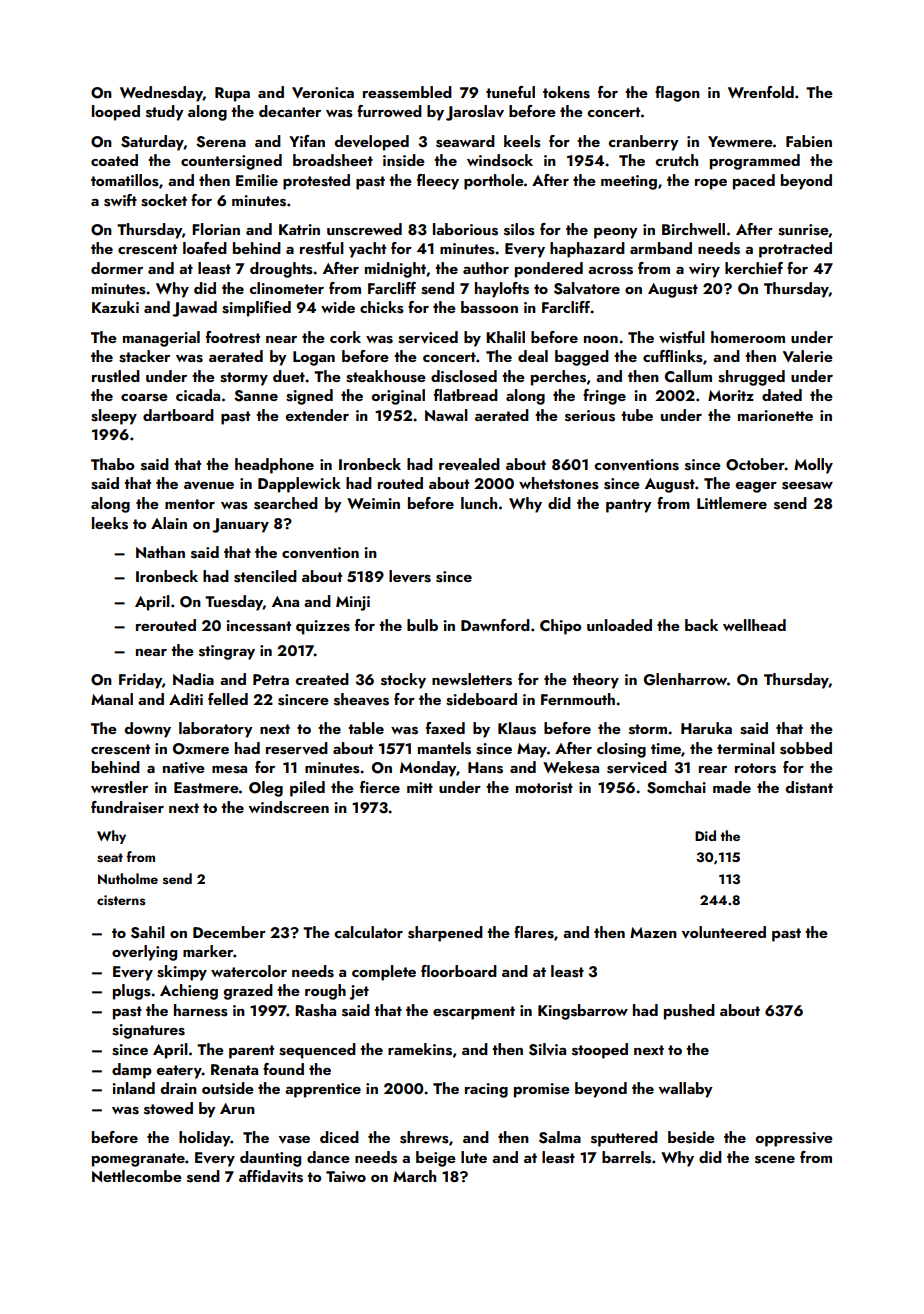 Image resolution: width=924 pixels, height=1314 pixels. What do you see at coordinates (216, 730) in the page?
I see `laboratory` at bounding box center [216, 730].
